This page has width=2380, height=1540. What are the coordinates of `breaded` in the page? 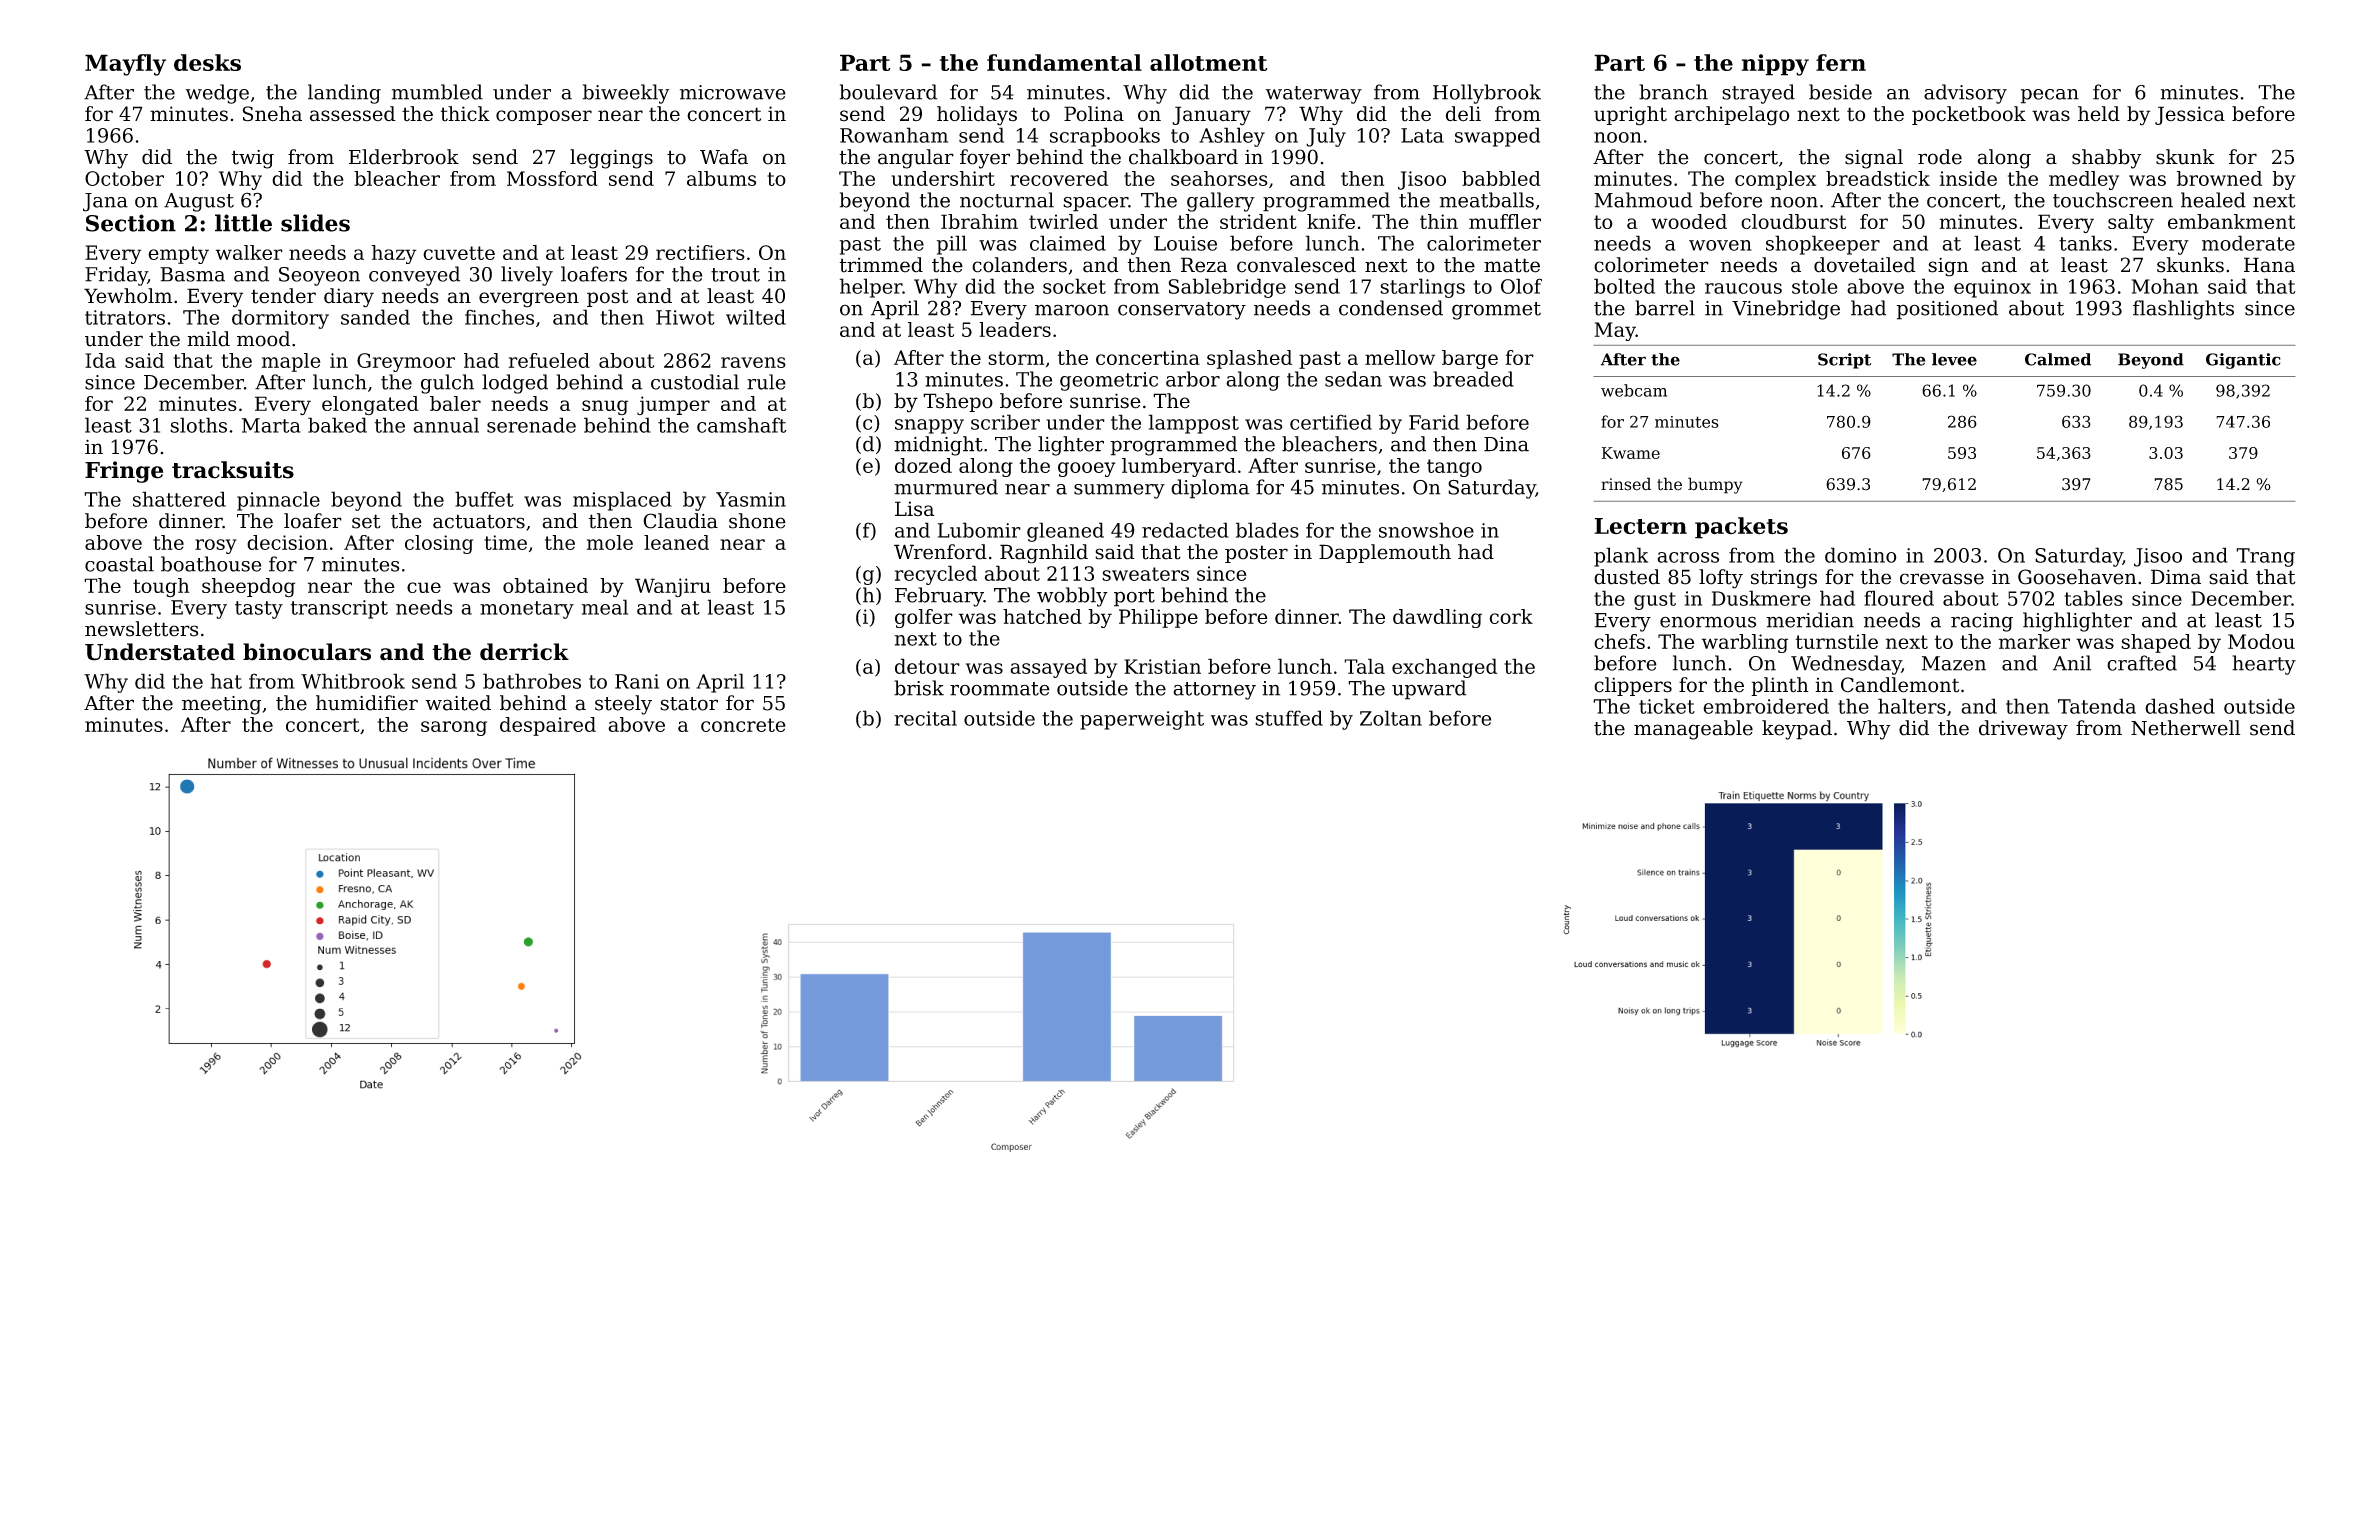 It's located at (1473, 379).
